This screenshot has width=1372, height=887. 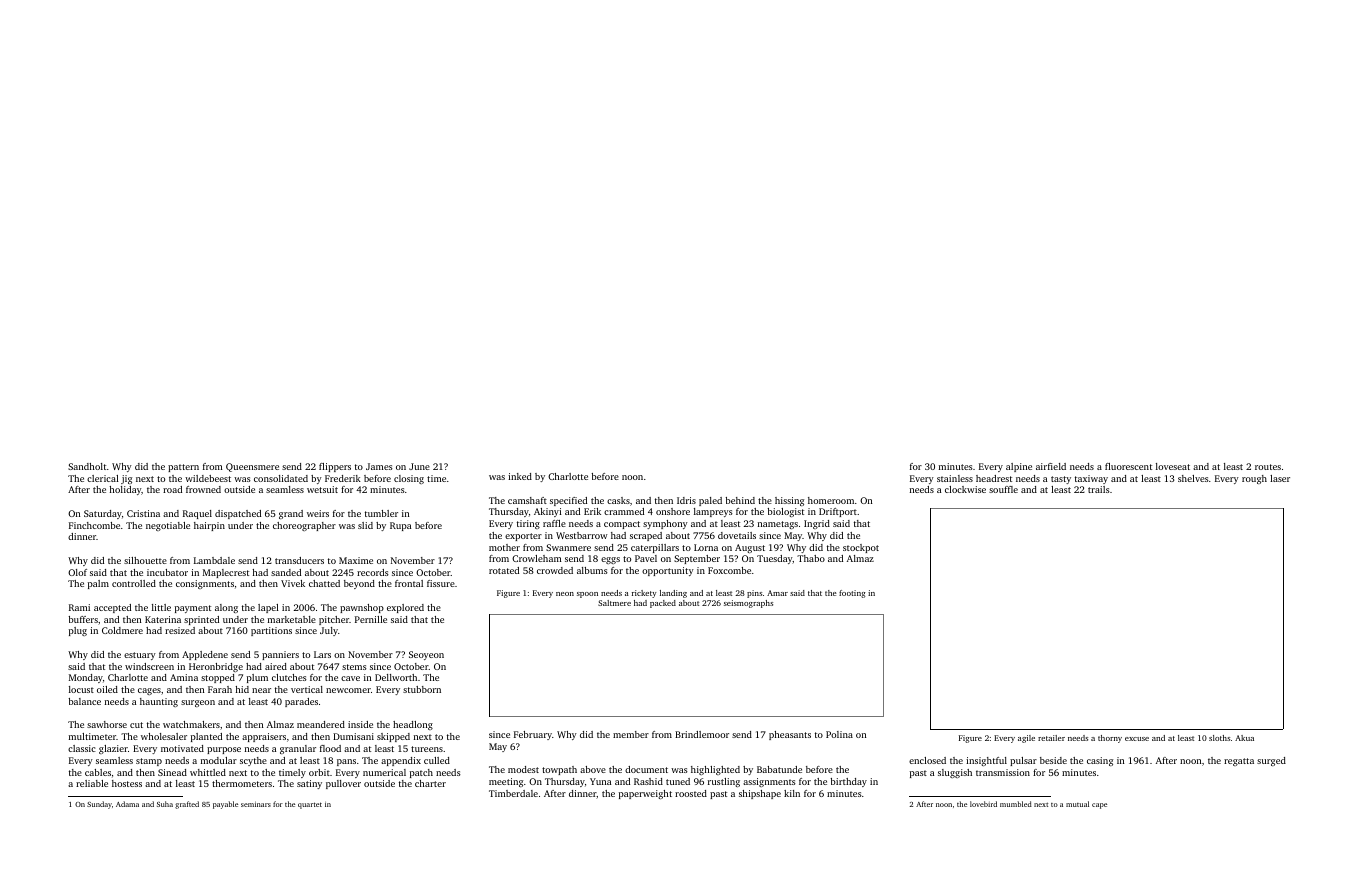 I want to click on footing, so click(x=852, y=594).
